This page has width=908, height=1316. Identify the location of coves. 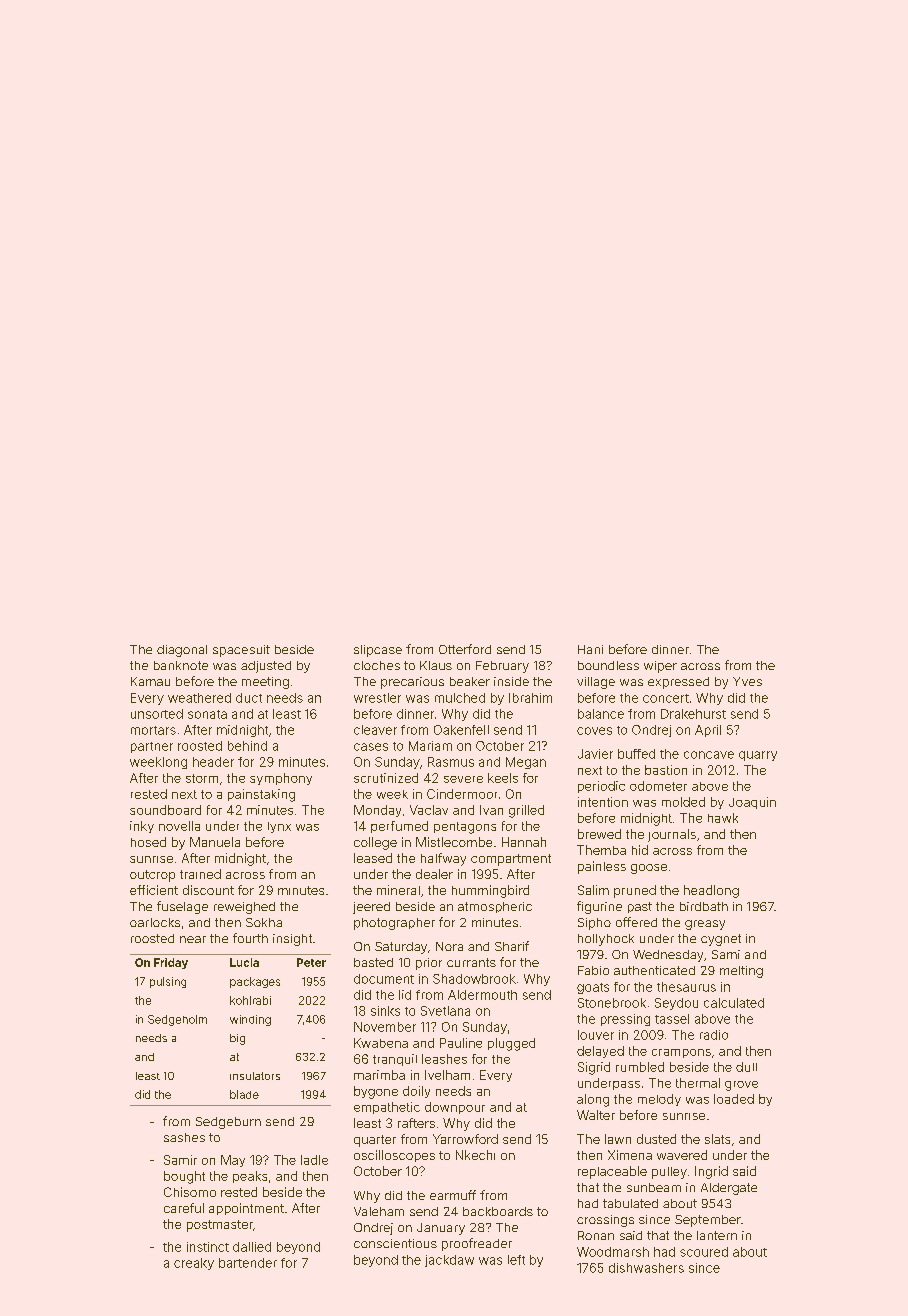
(594, 731).
